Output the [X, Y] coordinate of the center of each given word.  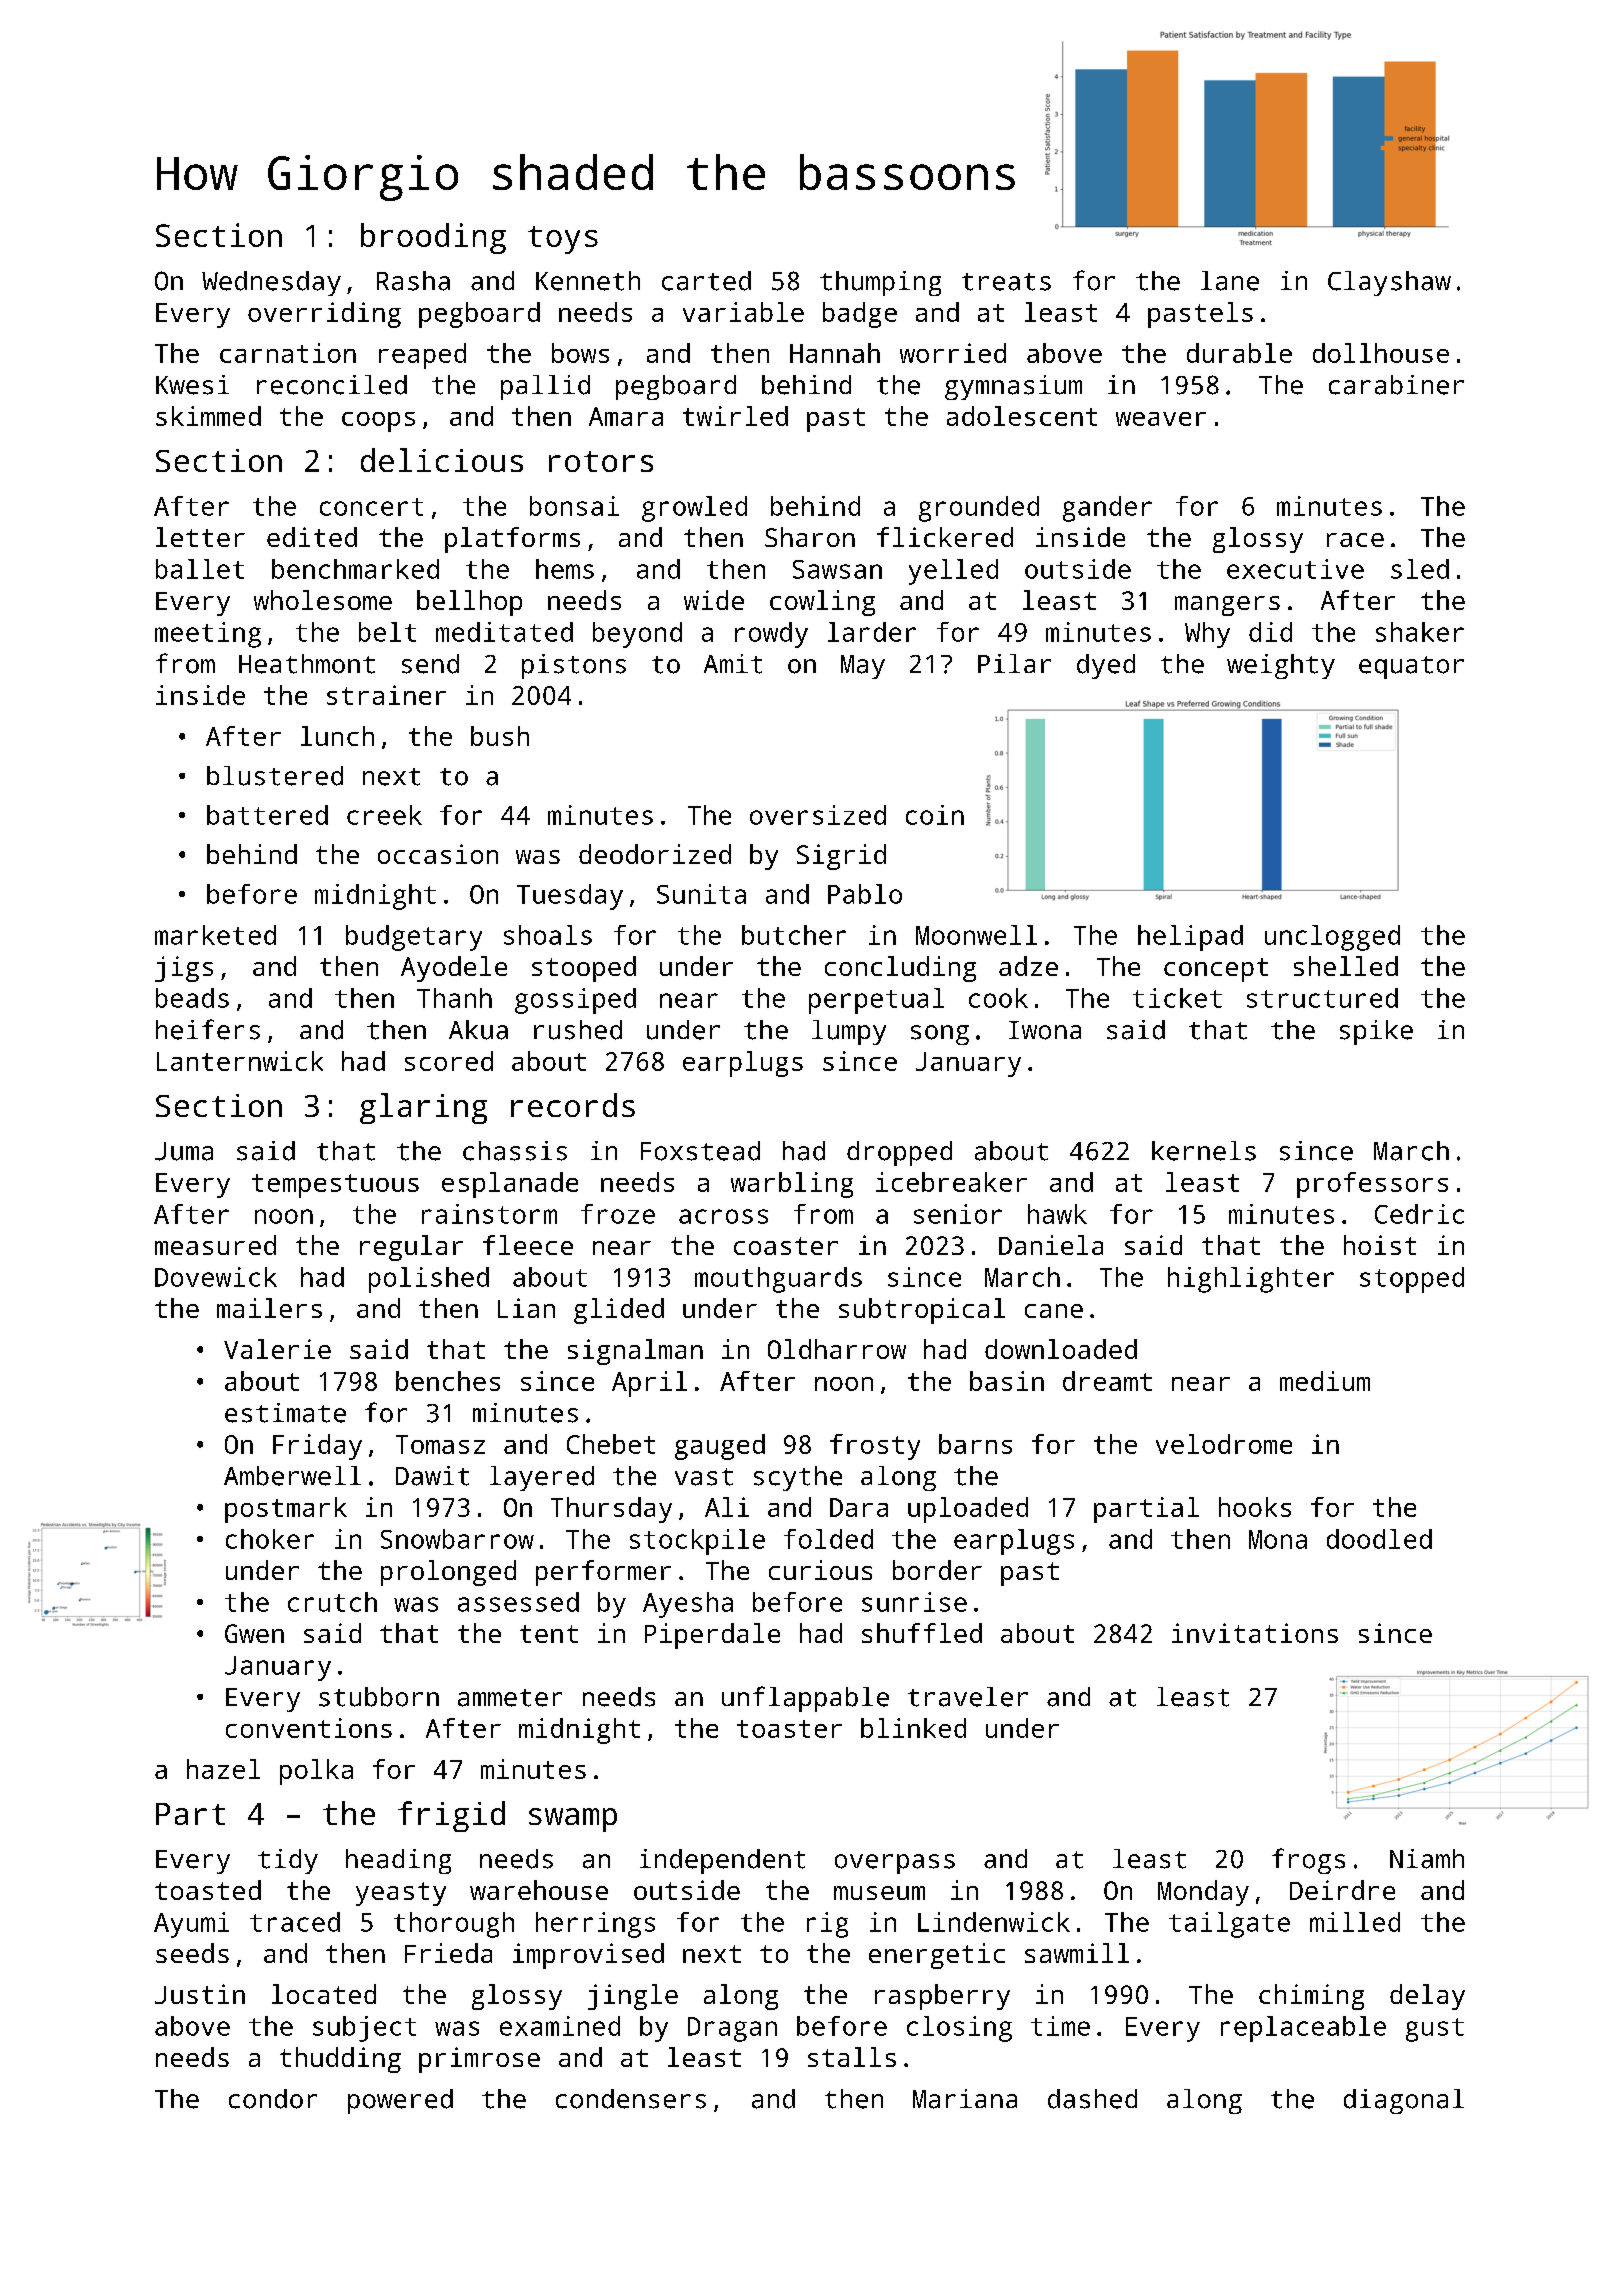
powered [400, 2101]
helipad [1190, 938]
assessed [518, 1602]
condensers [631, 2099]
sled [1420, 569]
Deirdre [1342, 1890]
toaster [789, 1729]
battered [267, 815]
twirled [735, 416]
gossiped [575, 1001]
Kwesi [192, 385]
